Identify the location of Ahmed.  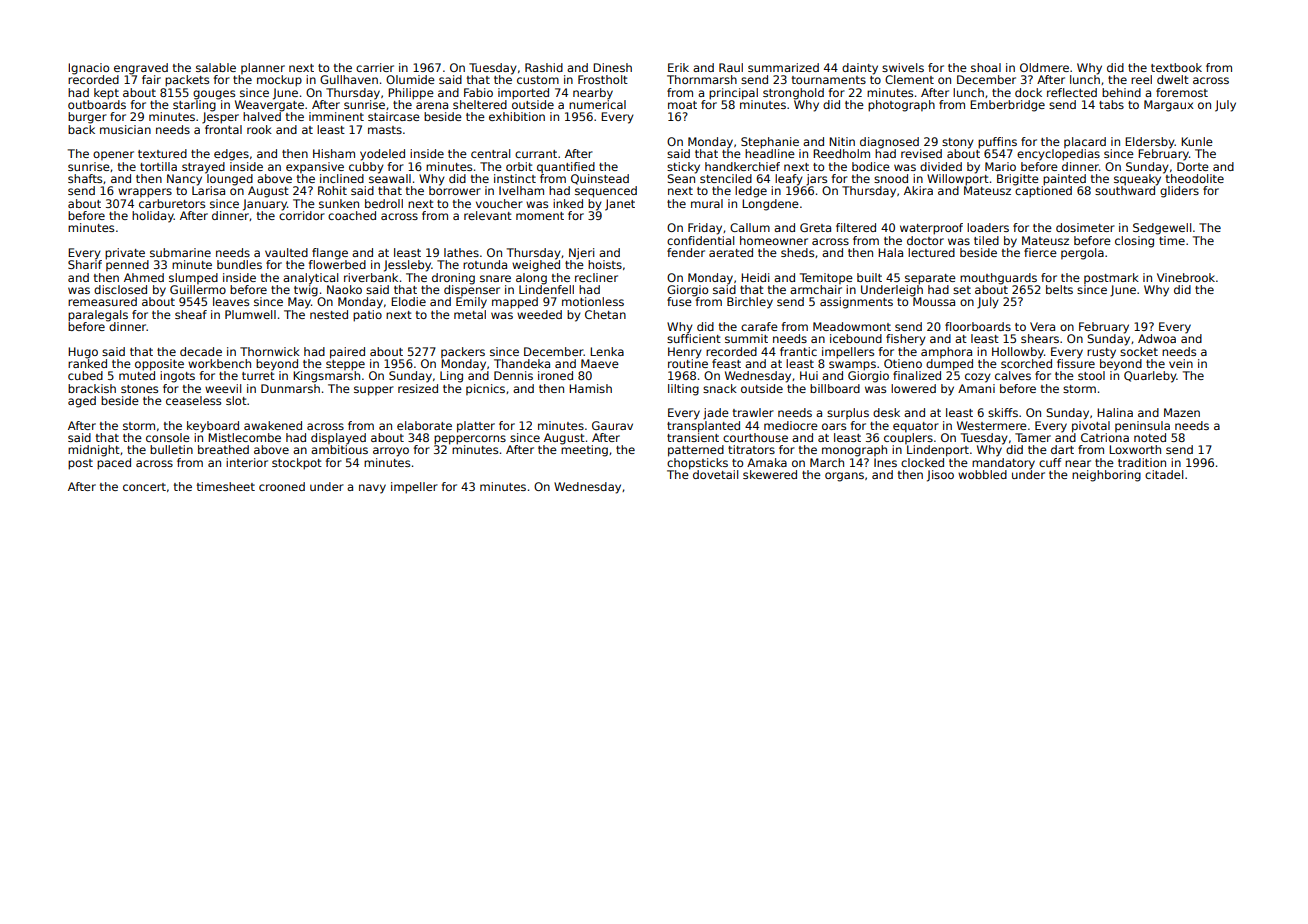
(144, 277).
